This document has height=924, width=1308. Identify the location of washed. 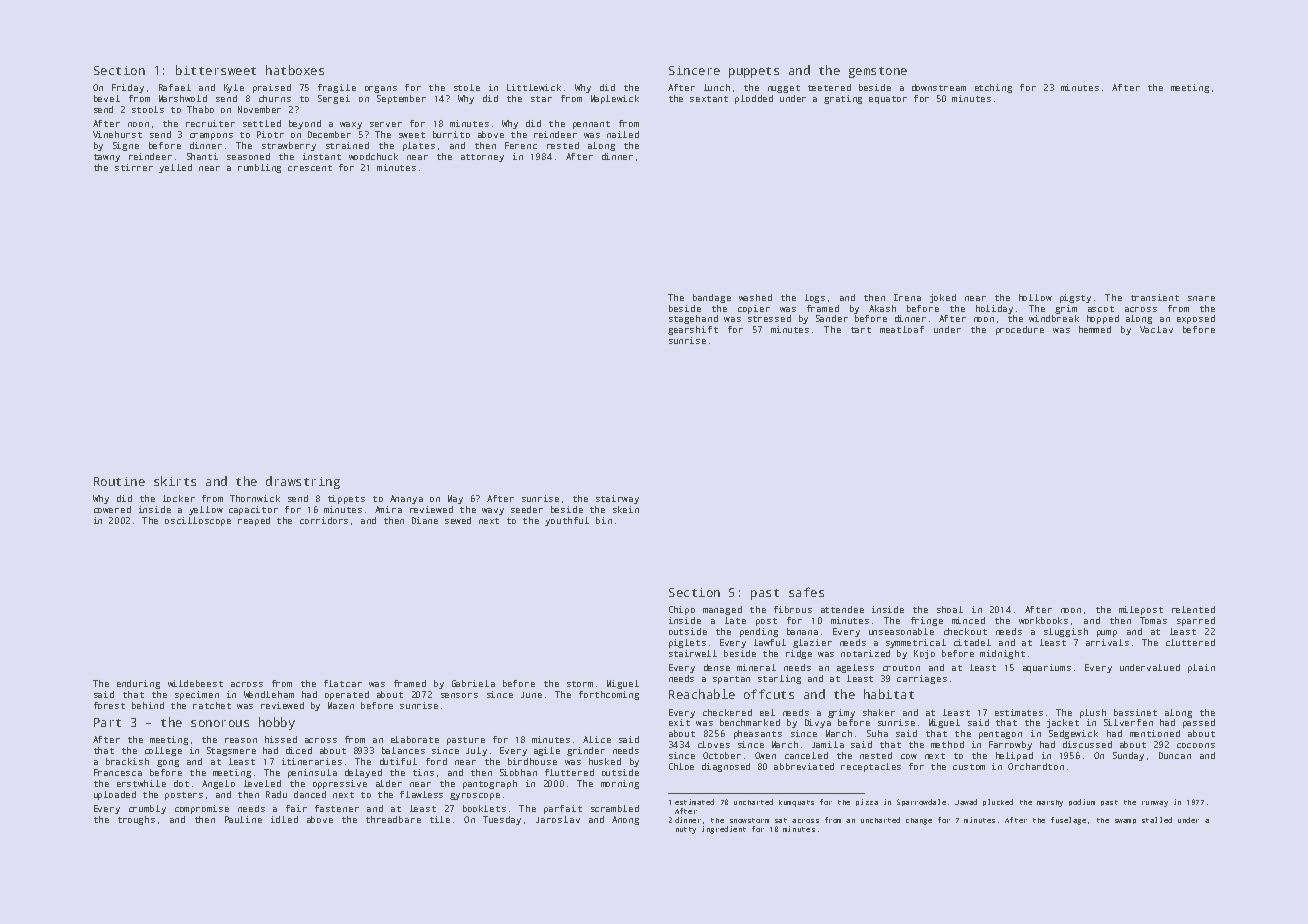
(755, 297).
